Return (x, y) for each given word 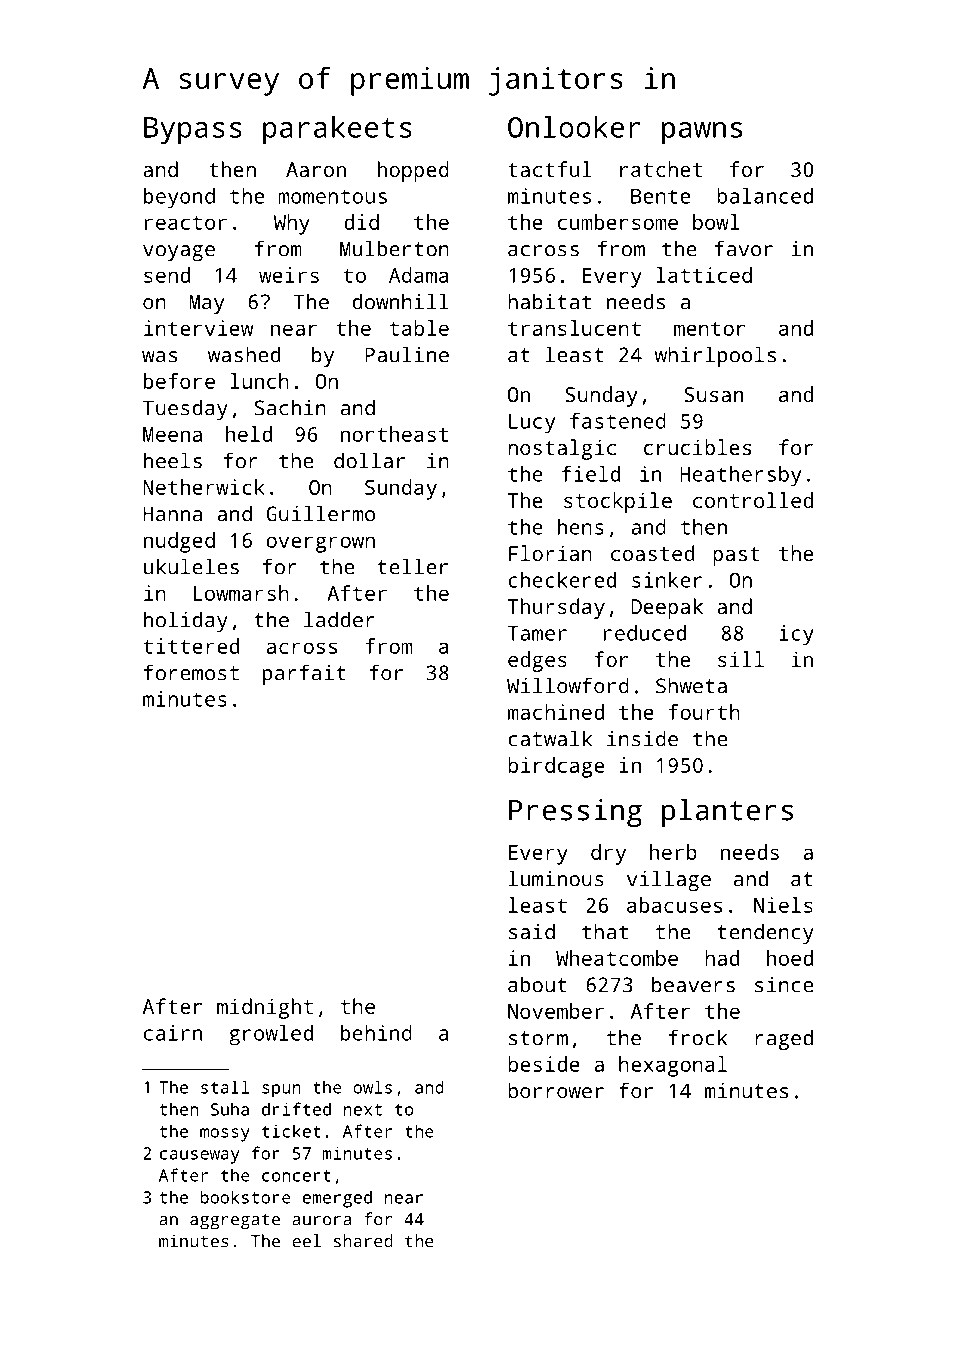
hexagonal (673, 1066)
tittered (191, 646)
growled (271, 1035)
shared (363, 1241)
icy (797, 635)
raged (784, 1039)
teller (413, 566)
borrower (556, 1090)
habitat (549, 301)
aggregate (235, 1222)
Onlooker (574, 127)
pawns (702, 133)
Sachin (290, 407)
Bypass (193, 131)
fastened (618, 421)
